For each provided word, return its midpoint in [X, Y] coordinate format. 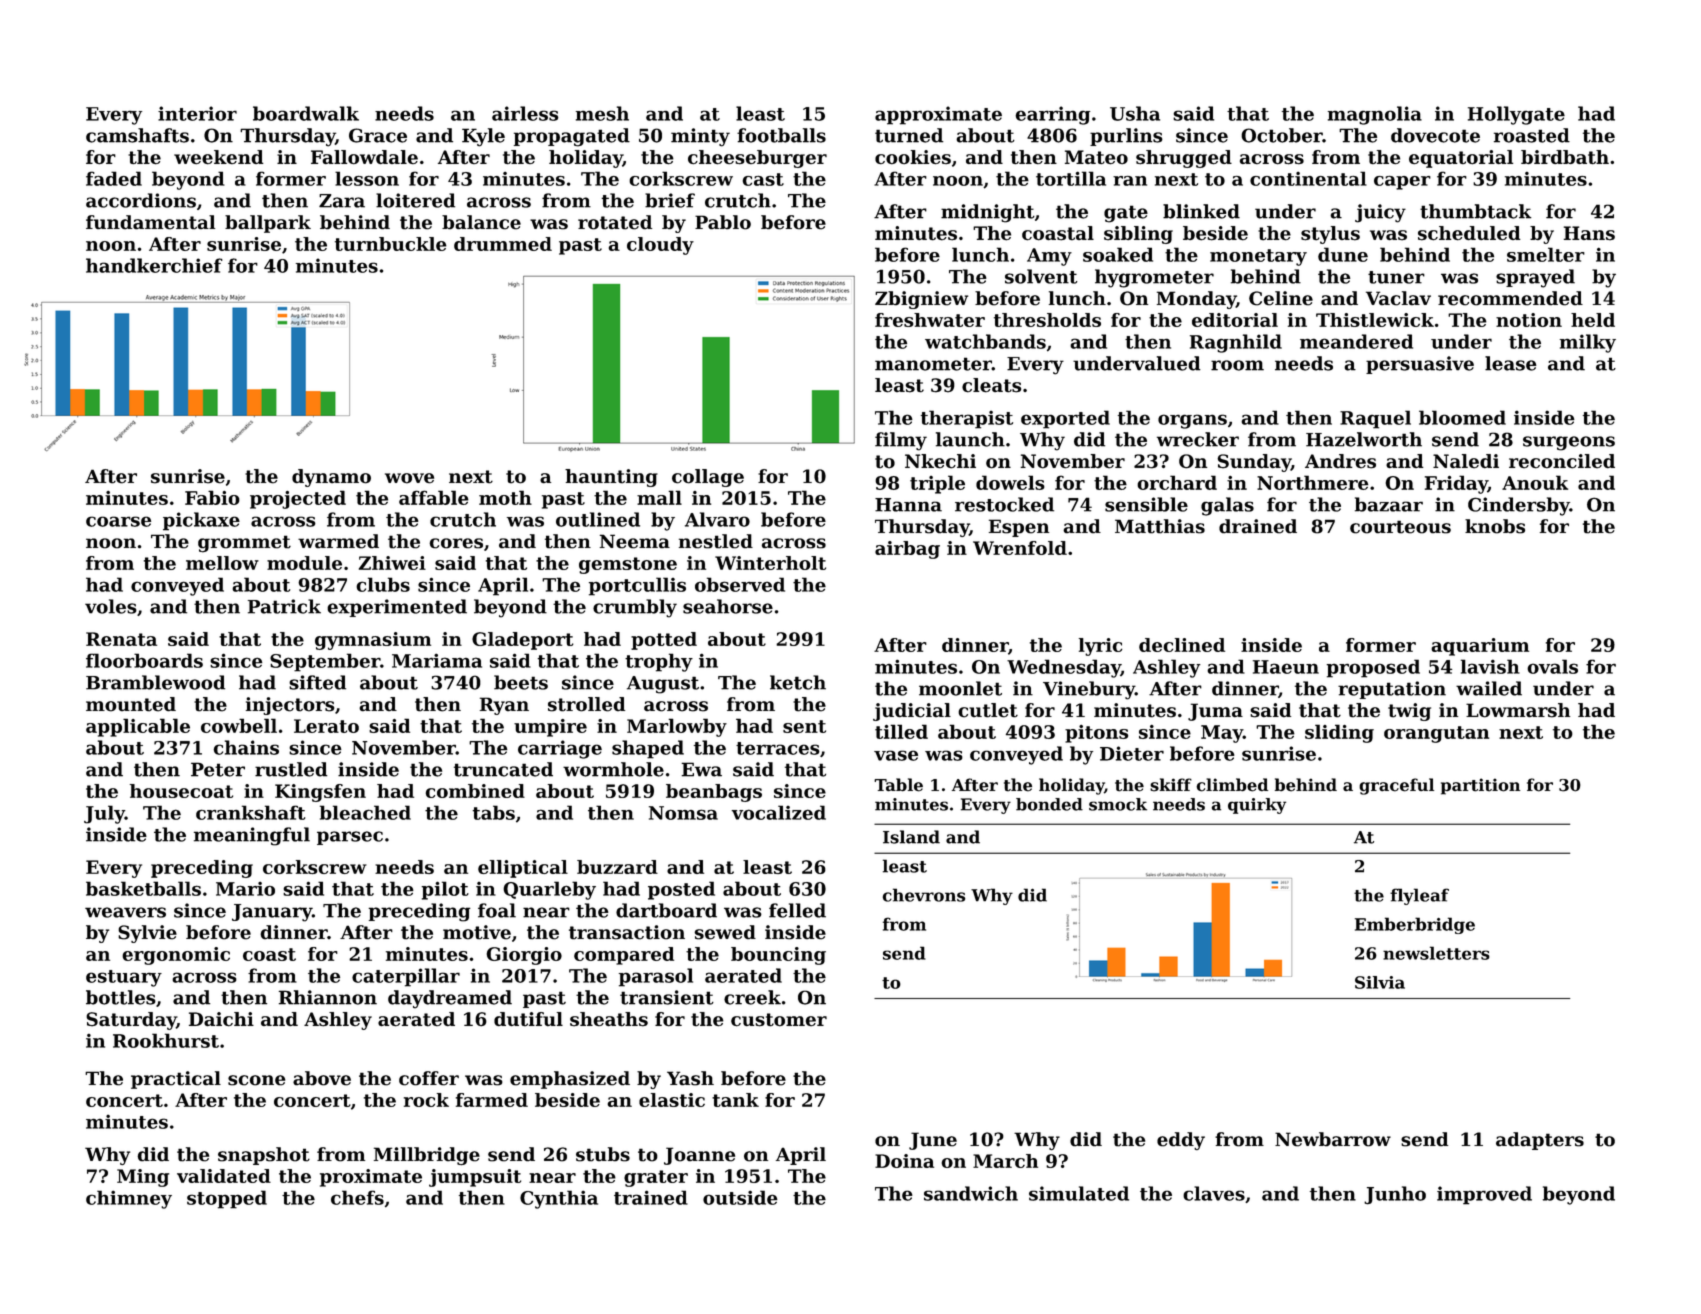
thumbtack [1476, 211]
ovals [1552, 666]
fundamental [150, 222]
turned [909, 135]
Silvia [1380, 982]
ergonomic [176, 956]
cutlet [988, 710]
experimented [397, 608]
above [322, 1078]
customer [779, 1020]
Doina [904, 1161]
